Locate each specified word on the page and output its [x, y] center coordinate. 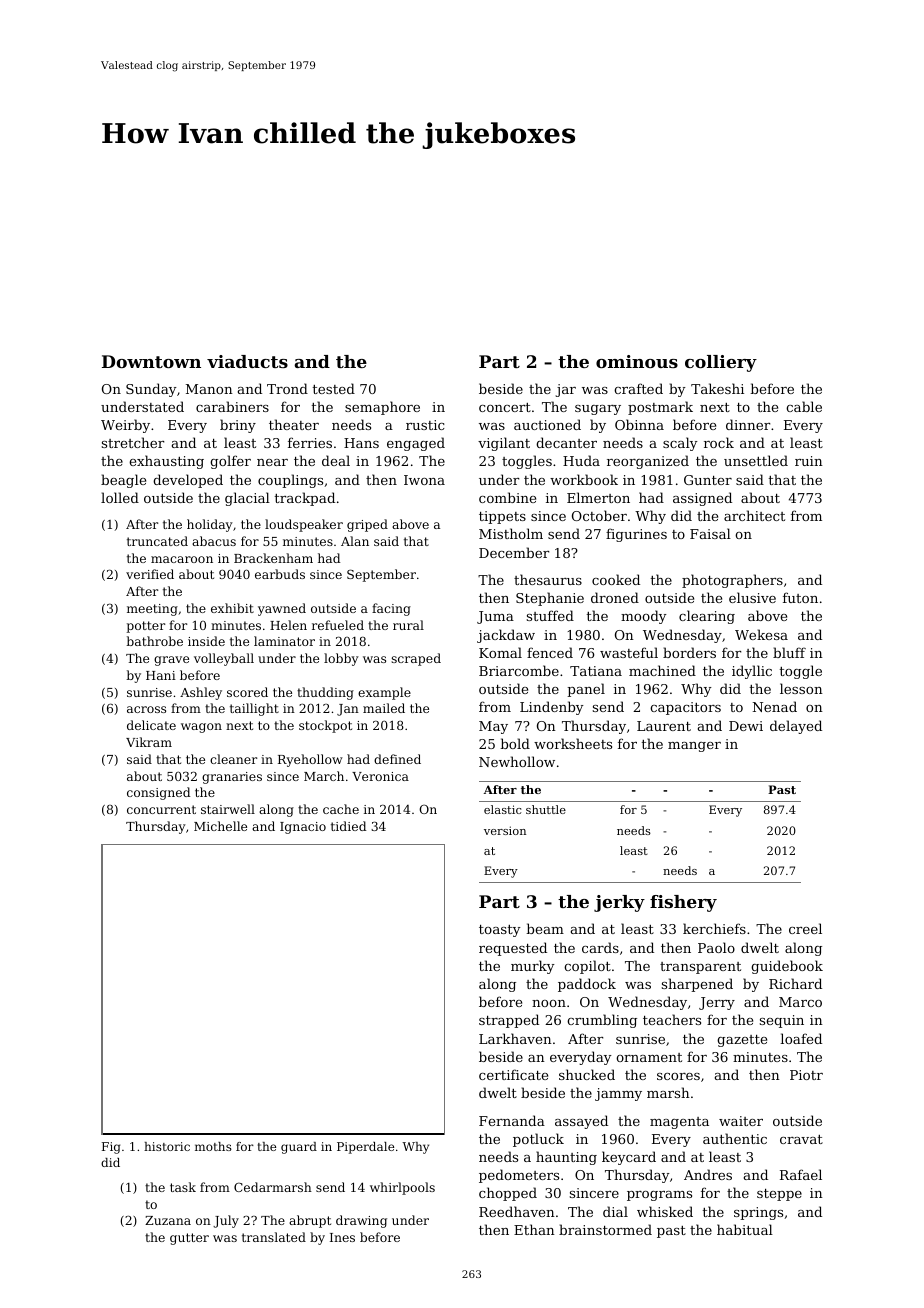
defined [397, 759]
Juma [495, 617]
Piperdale [365, 1148]
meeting [152, 610]
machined [662, 670]
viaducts [247, 361]
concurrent [161, 809]
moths [213, 1146]
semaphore [382, 408]
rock [719, 442]
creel [805, 928]
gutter [189, 1239]
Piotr [806, 1075]
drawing [361, 1221]
